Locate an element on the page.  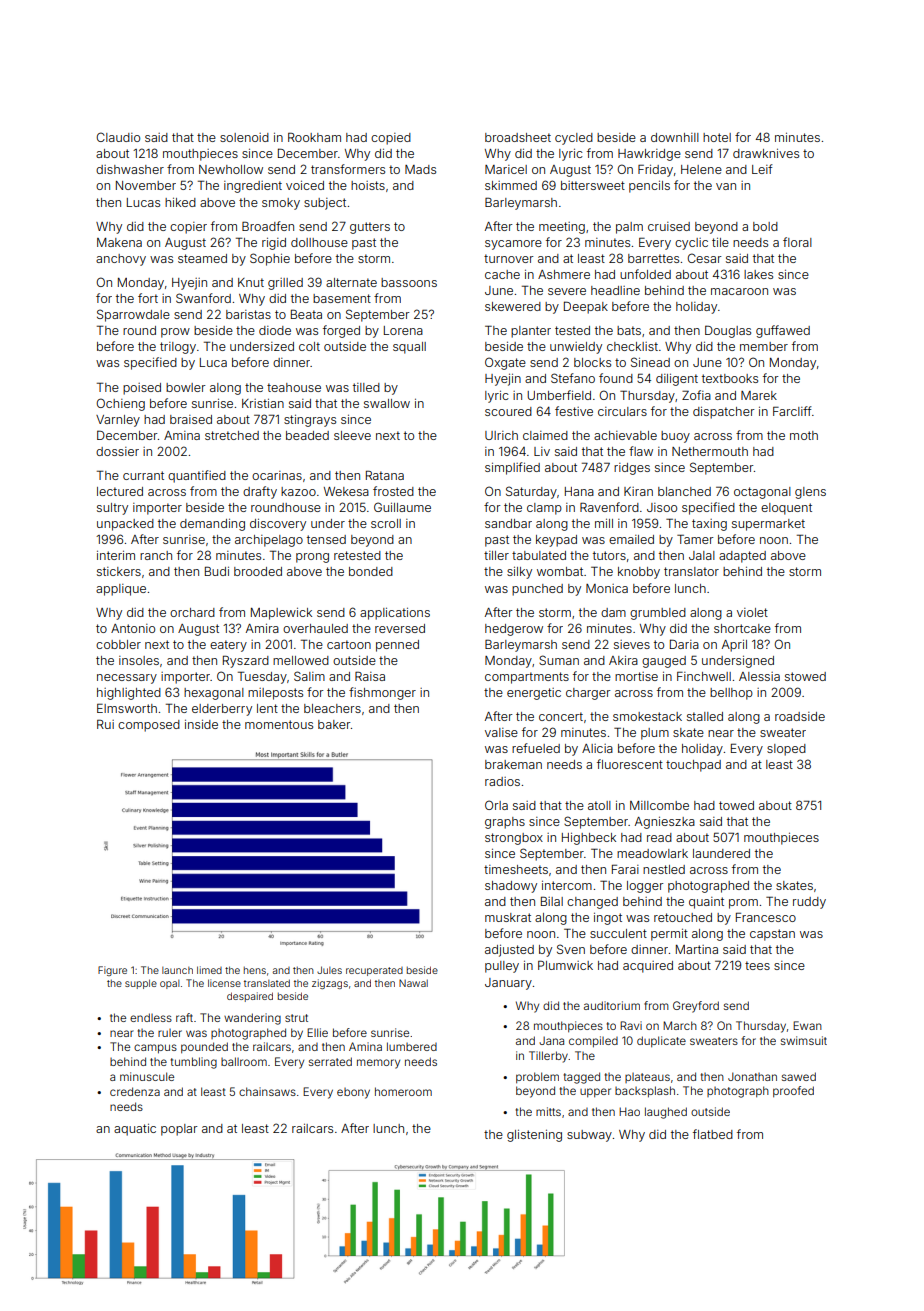
guffawed is located at coordinates (783, 331).
